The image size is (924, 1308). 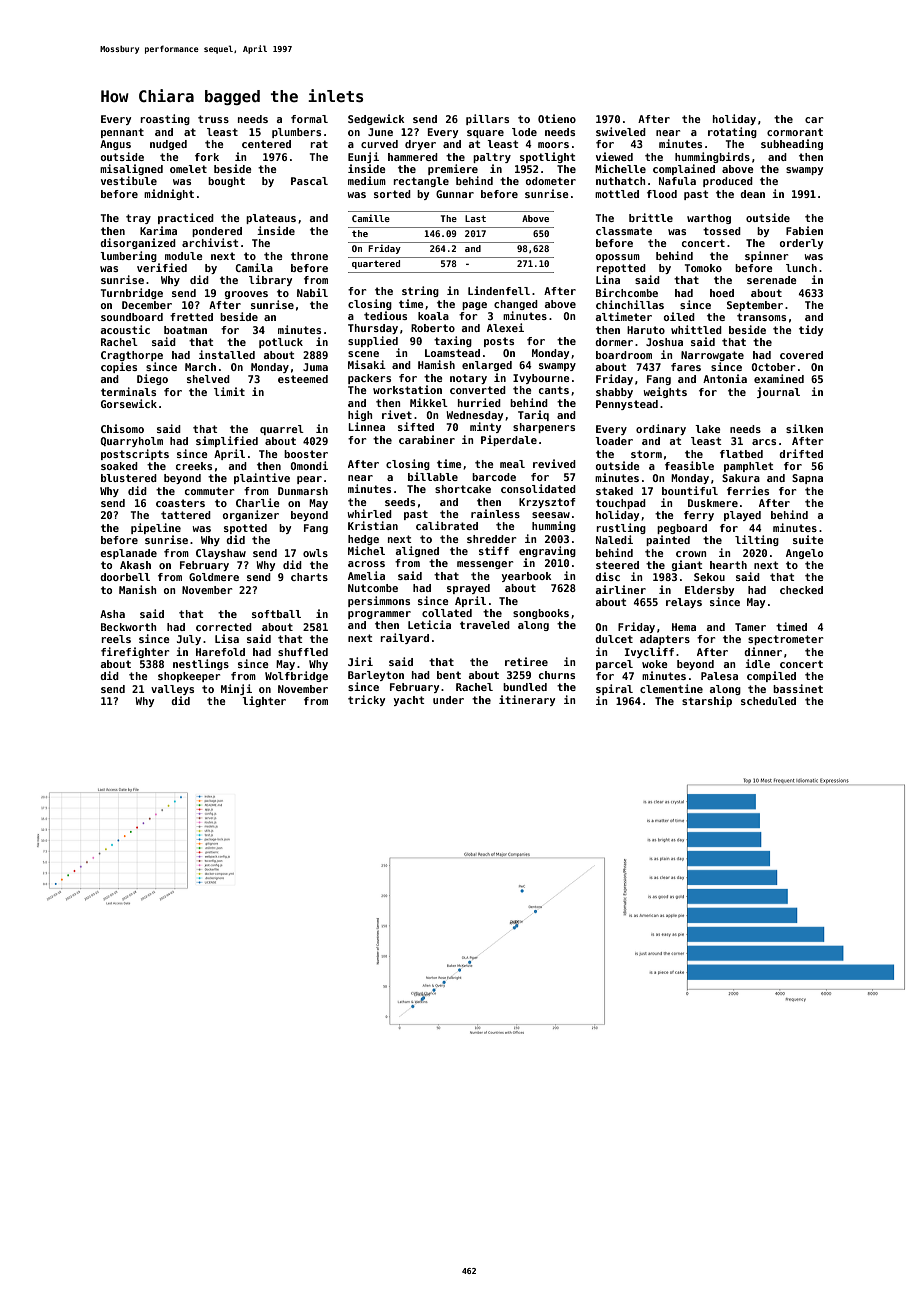 I want to click on midnight, so click(x=169, y=194).
